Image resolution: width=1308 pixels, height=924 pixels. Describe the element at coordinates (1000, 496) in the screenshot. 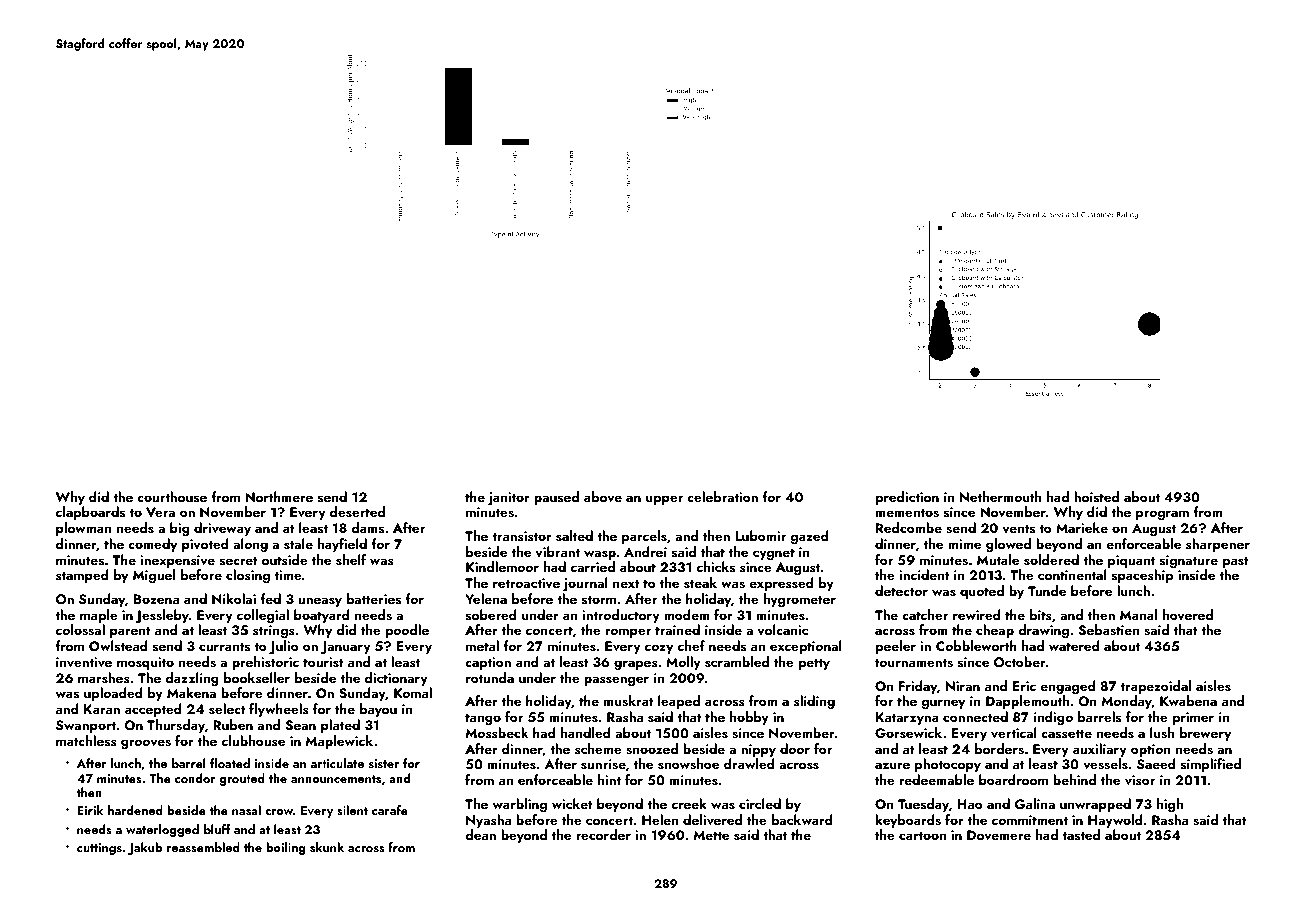

I see `Nethermouth` at that location.
